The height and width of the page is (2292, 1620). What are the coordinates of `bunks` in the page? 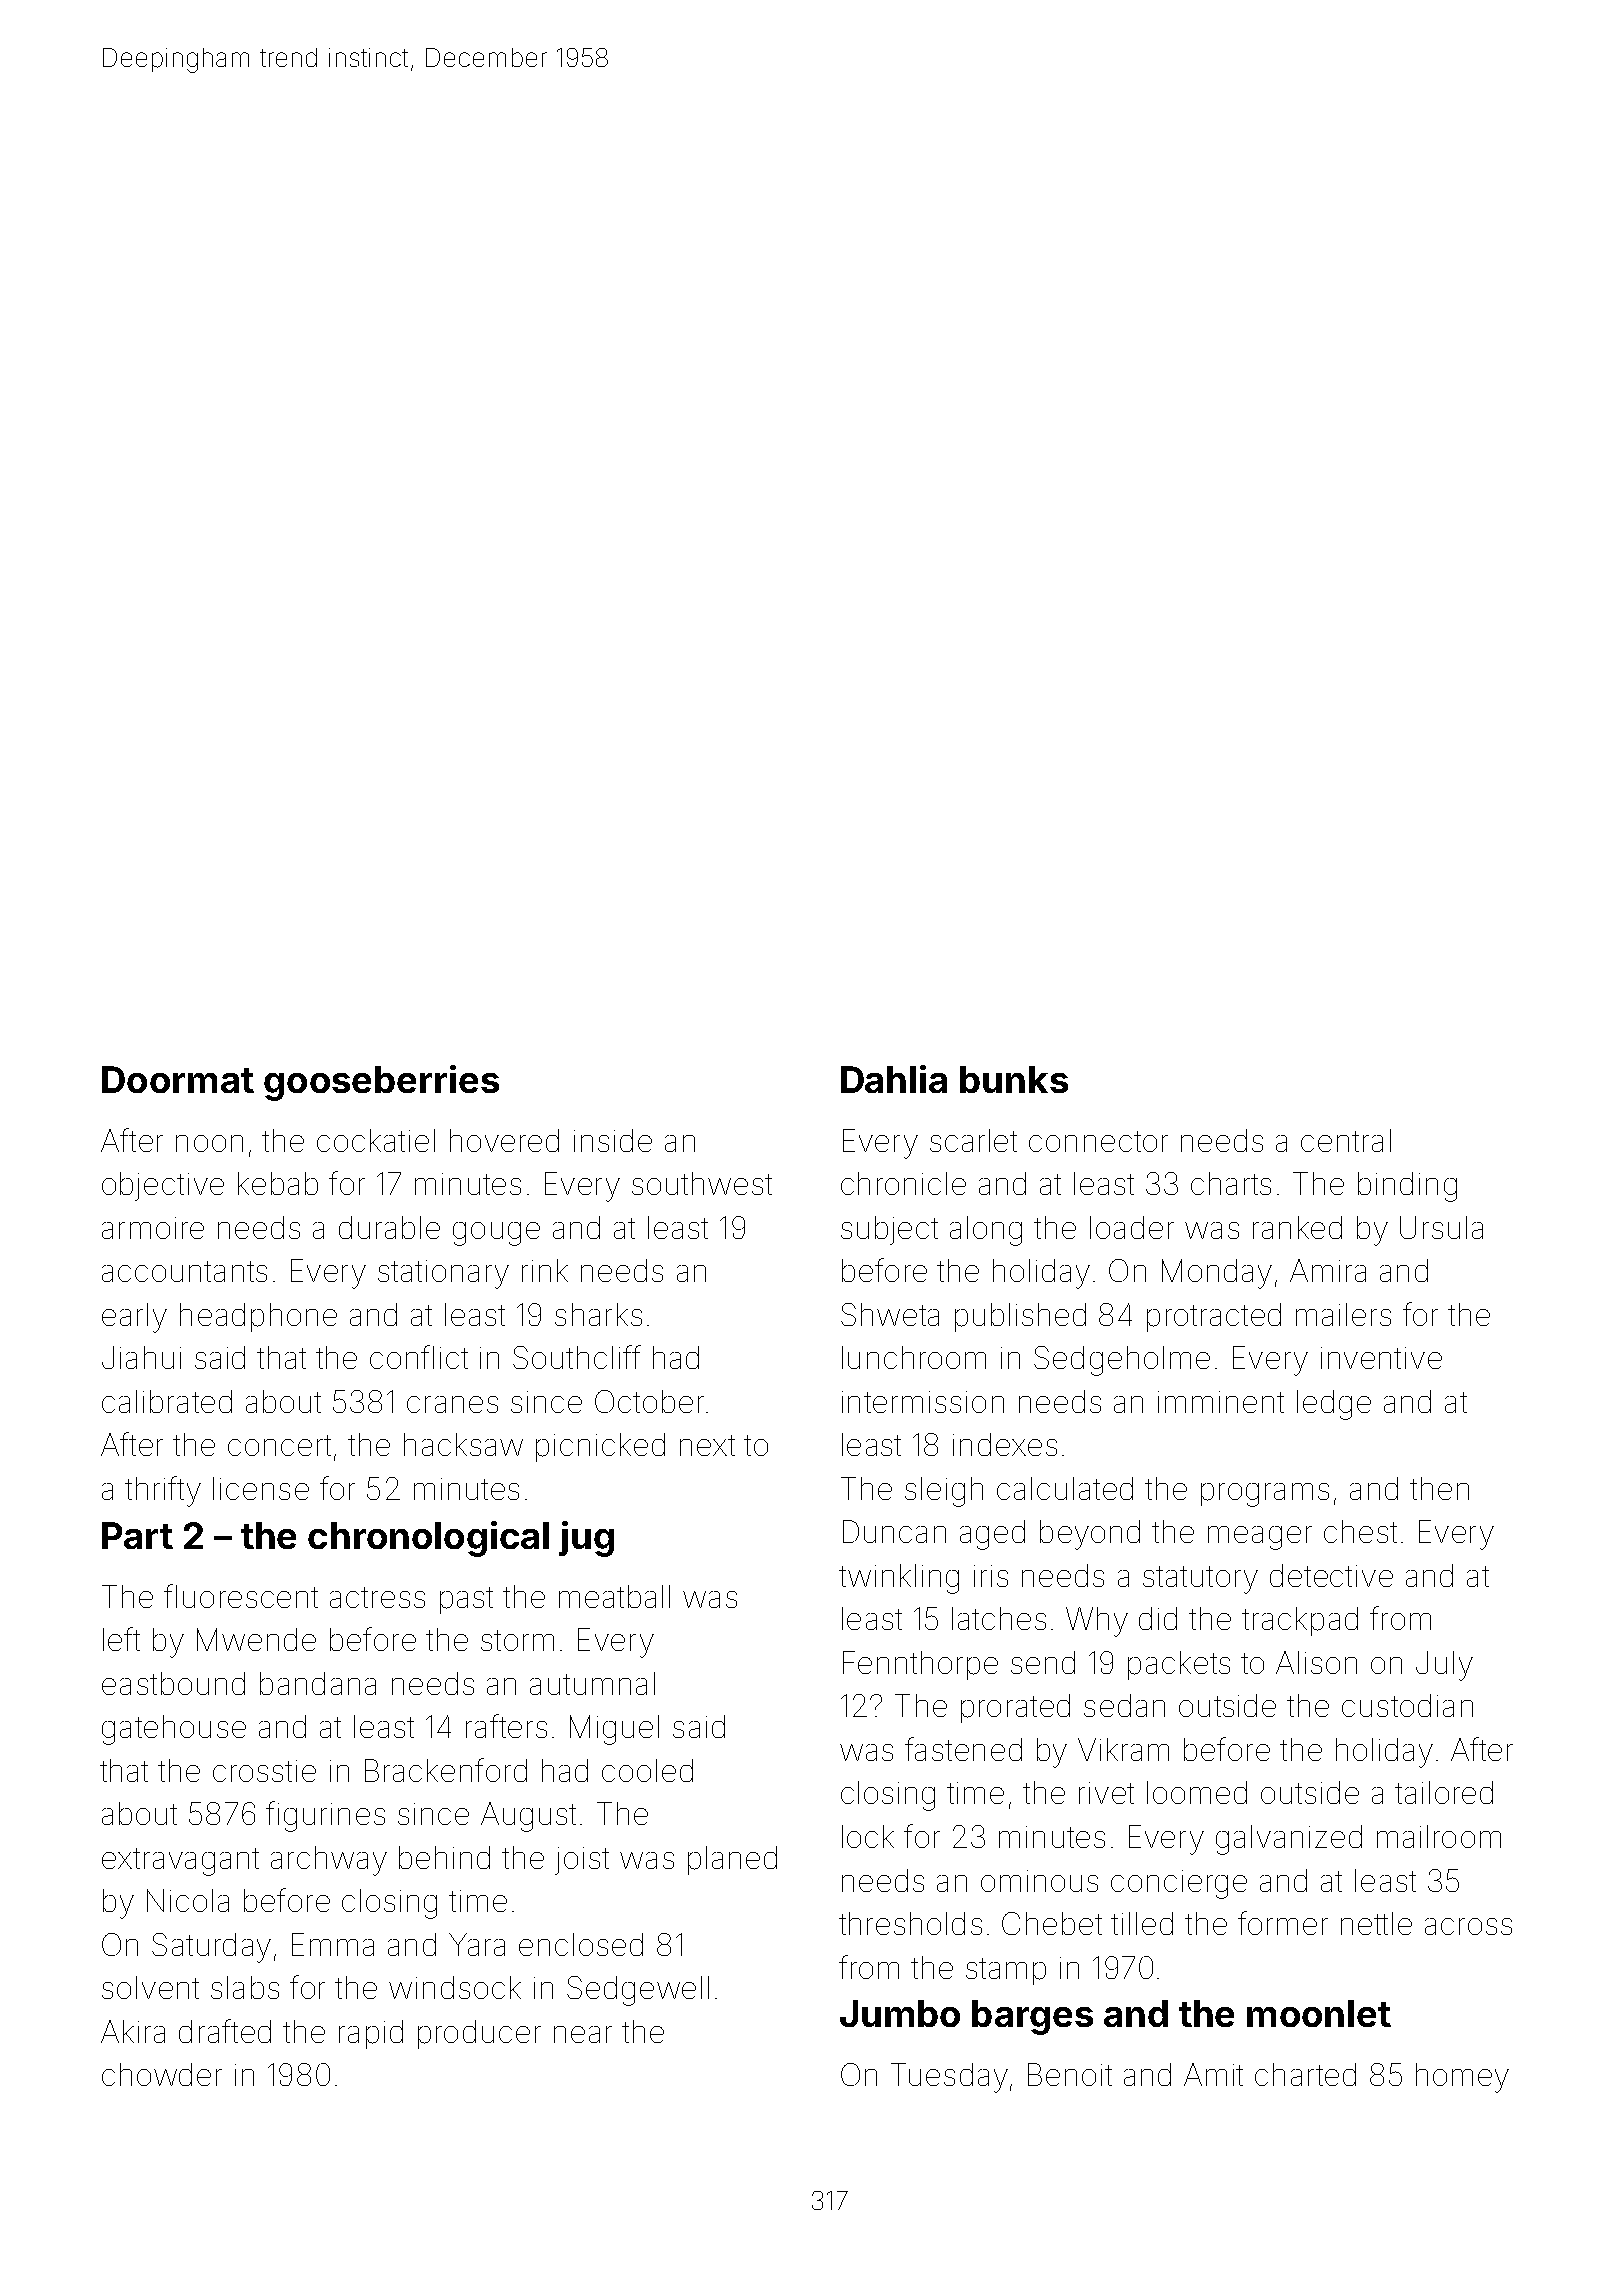 It's located at (1014, 1079).
